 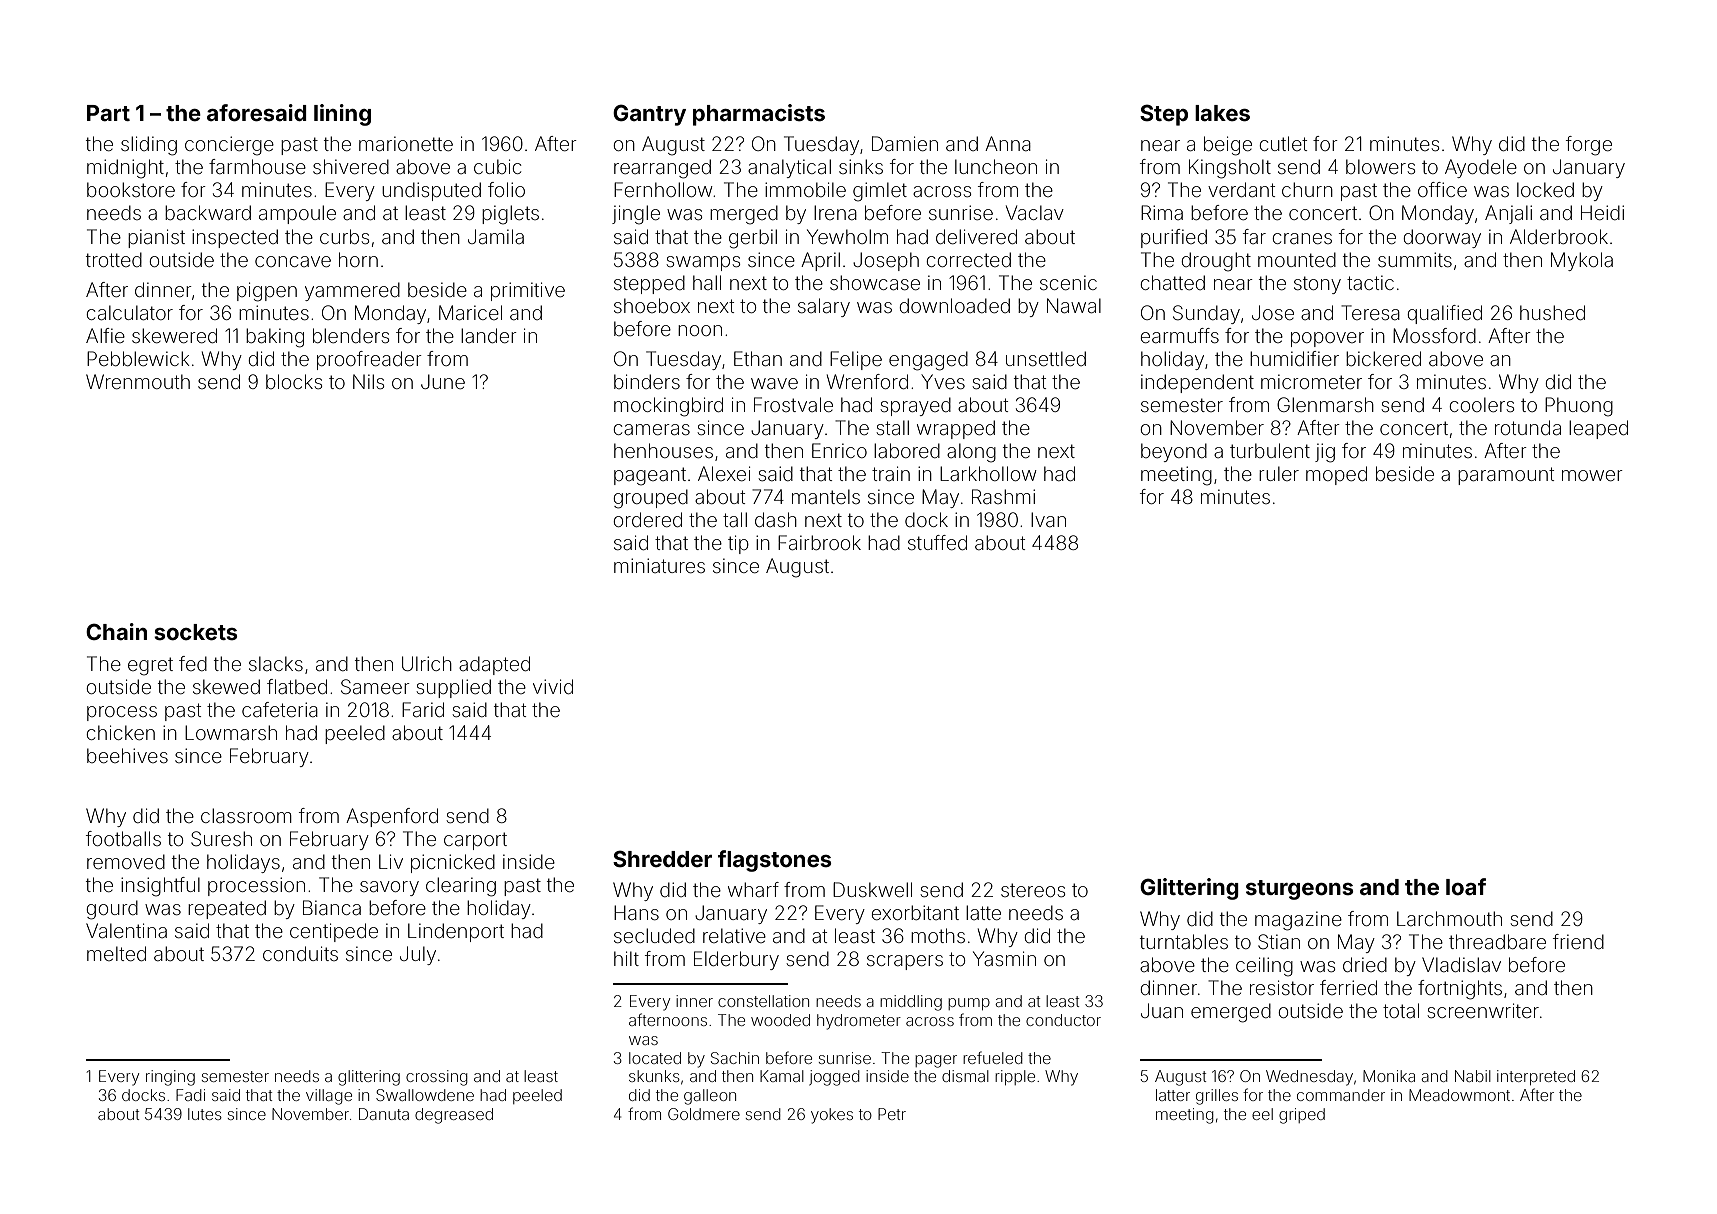 I want to click on Meadowmont, so click(x=1459, y=1095).
